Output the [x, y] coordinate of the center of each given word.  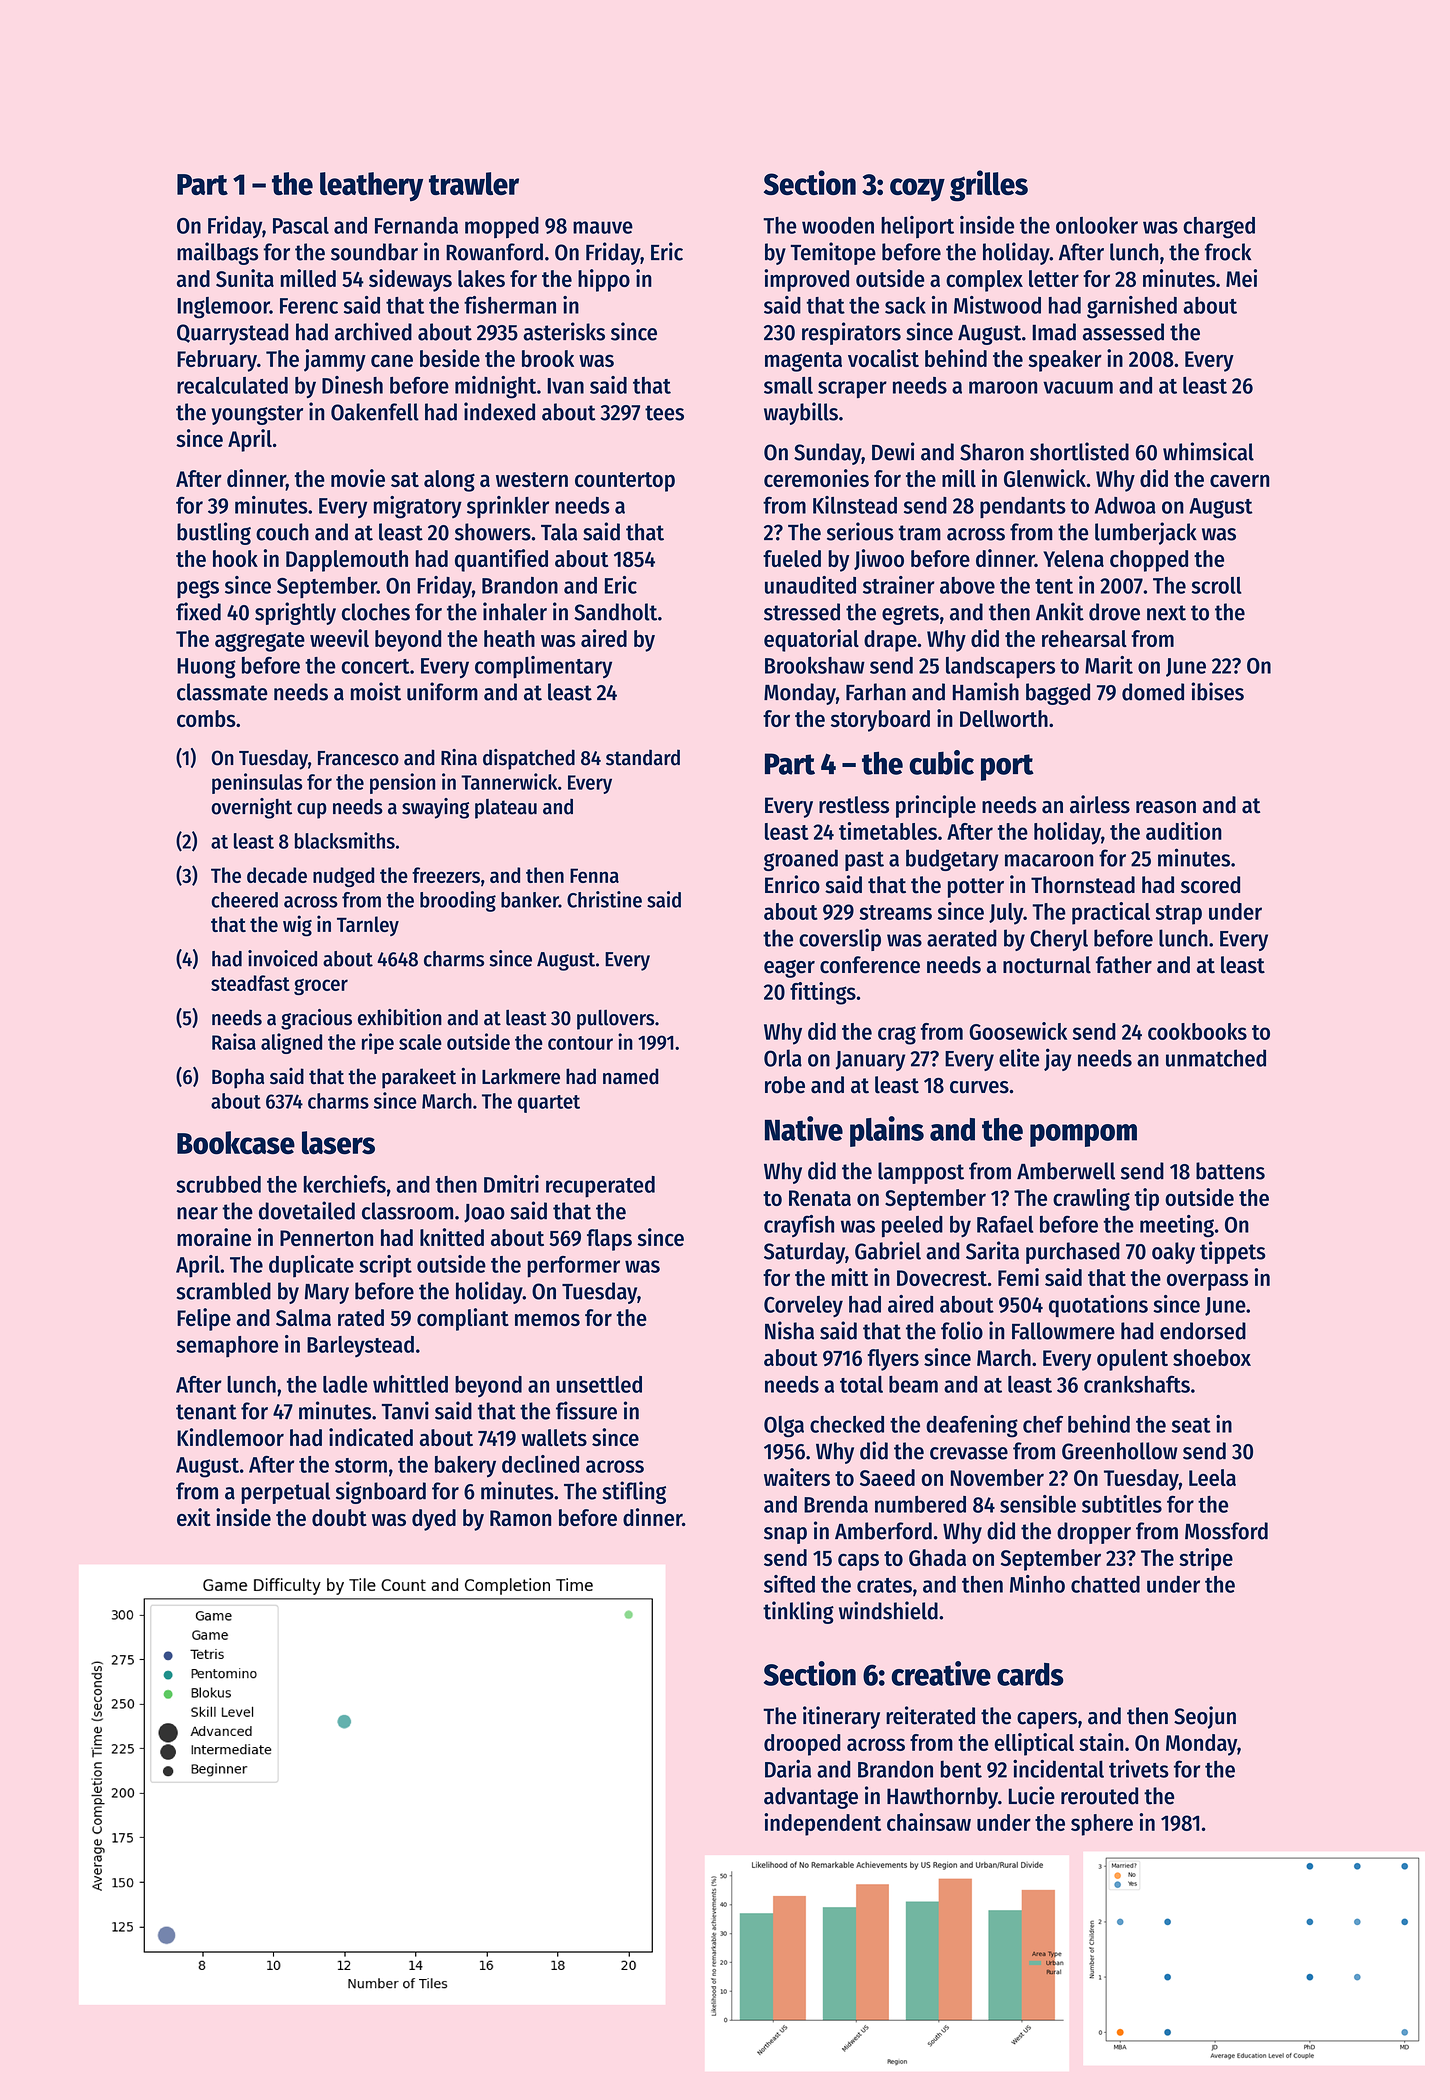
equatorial [811, 640]
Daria [788, 1768]
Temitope [833, 253]
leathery [371, 186]
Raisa [234, 1041]
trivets [1139, 1768]
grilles [989, 186]
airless [1100, 804]
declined [540, 1464]
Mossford [1226, 1531]
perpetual [285, 1493]
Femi [1018, 1277]
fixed [198, 611]
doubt [339, 1517]
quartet [549, 1104]
